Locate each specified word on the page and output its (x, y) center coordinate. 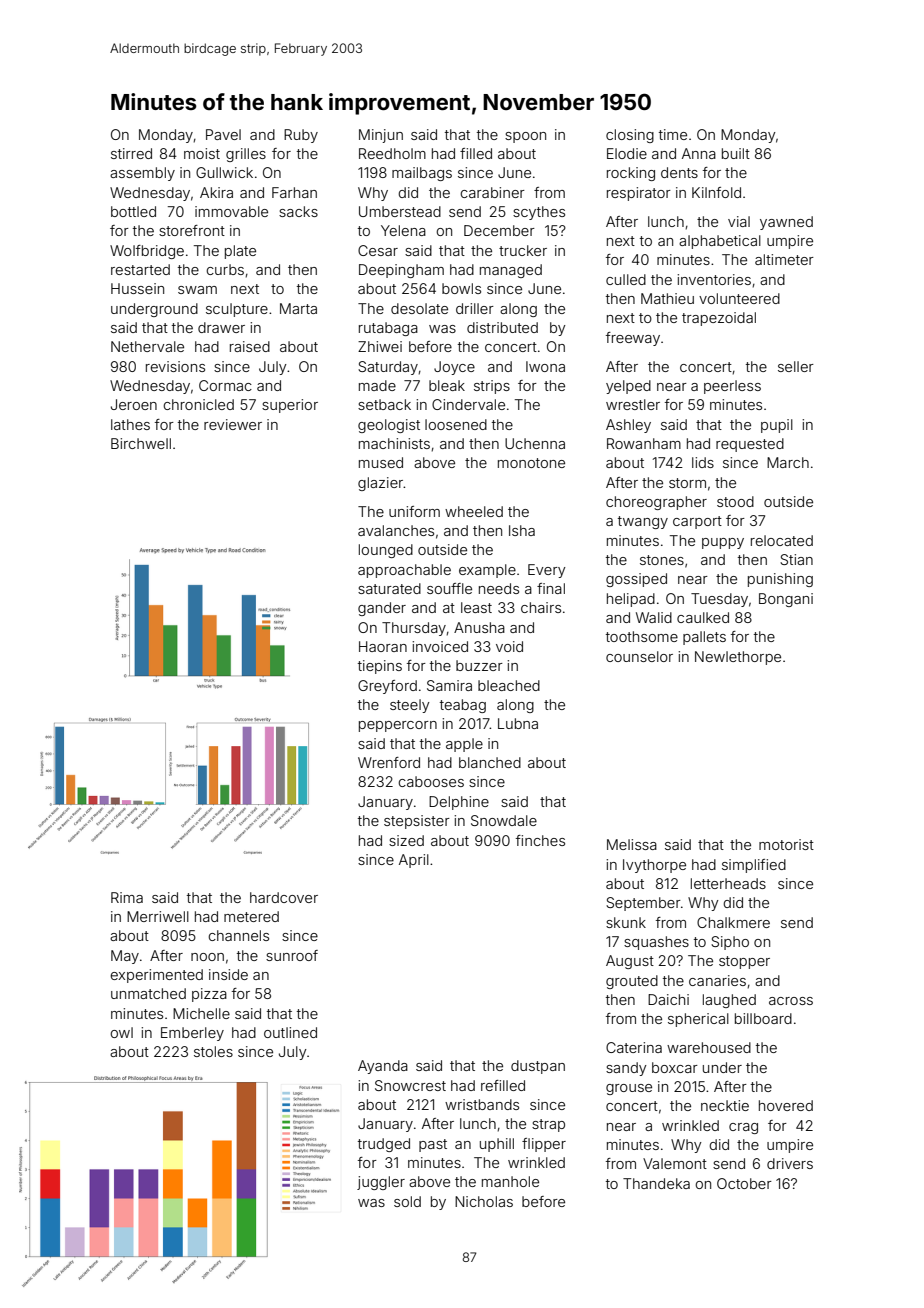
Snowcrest (410, 1085)
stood (735, 501)
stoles (213, 1051)
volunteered (739, 298)
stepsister (417, 822)
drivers (790, 1163)
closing (630, 136)
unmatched (148, 993)
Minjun (381, 136)
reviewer (233, 424)
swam (197, 290)
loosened (456, 424)
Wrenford (389, 762)
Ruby (301, 136)
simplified (754, 866)
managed (511, 271)
